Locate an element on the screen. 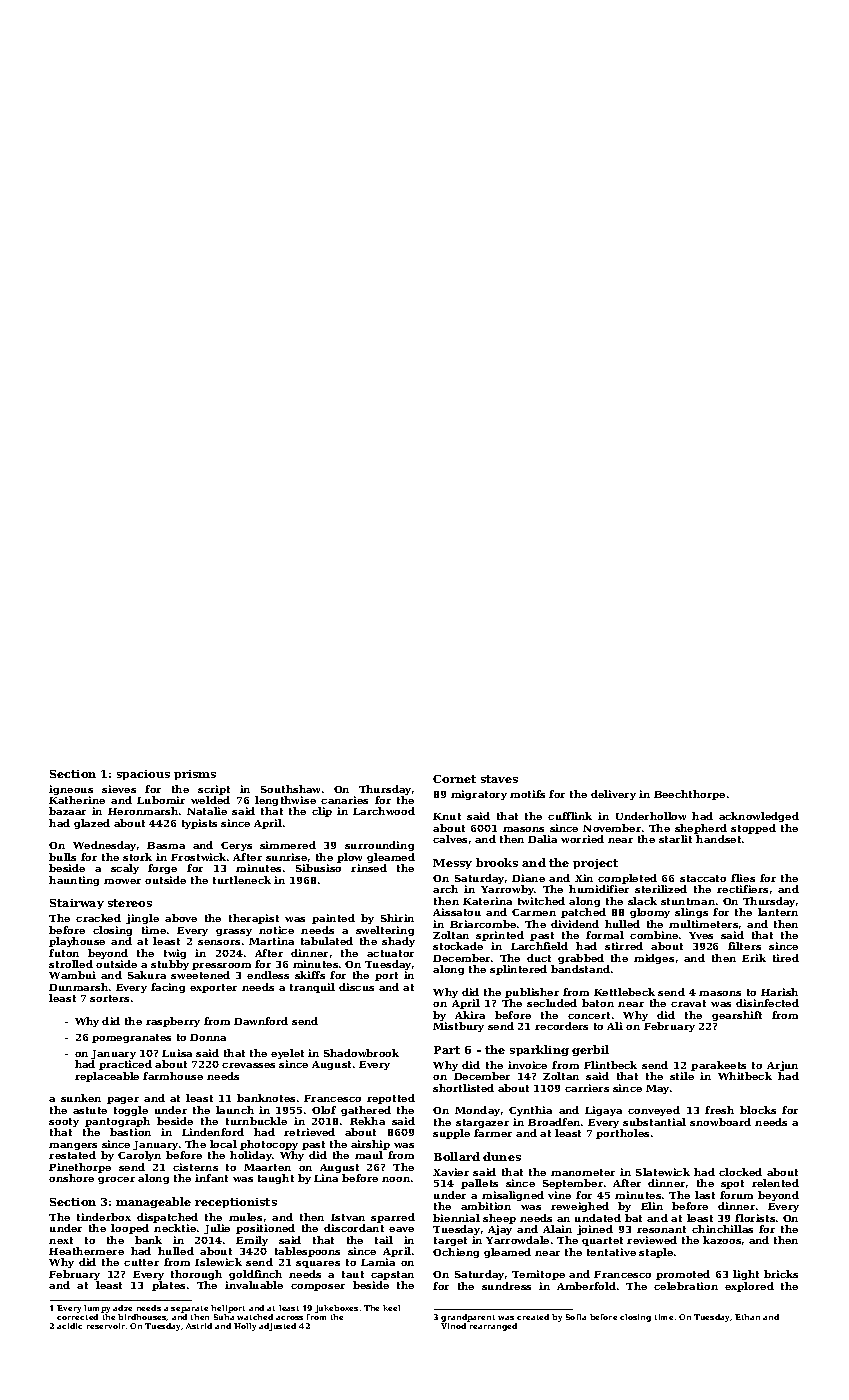 This screenshot has width=849, height=1400. keel is located at coordinates (391, 1308).
